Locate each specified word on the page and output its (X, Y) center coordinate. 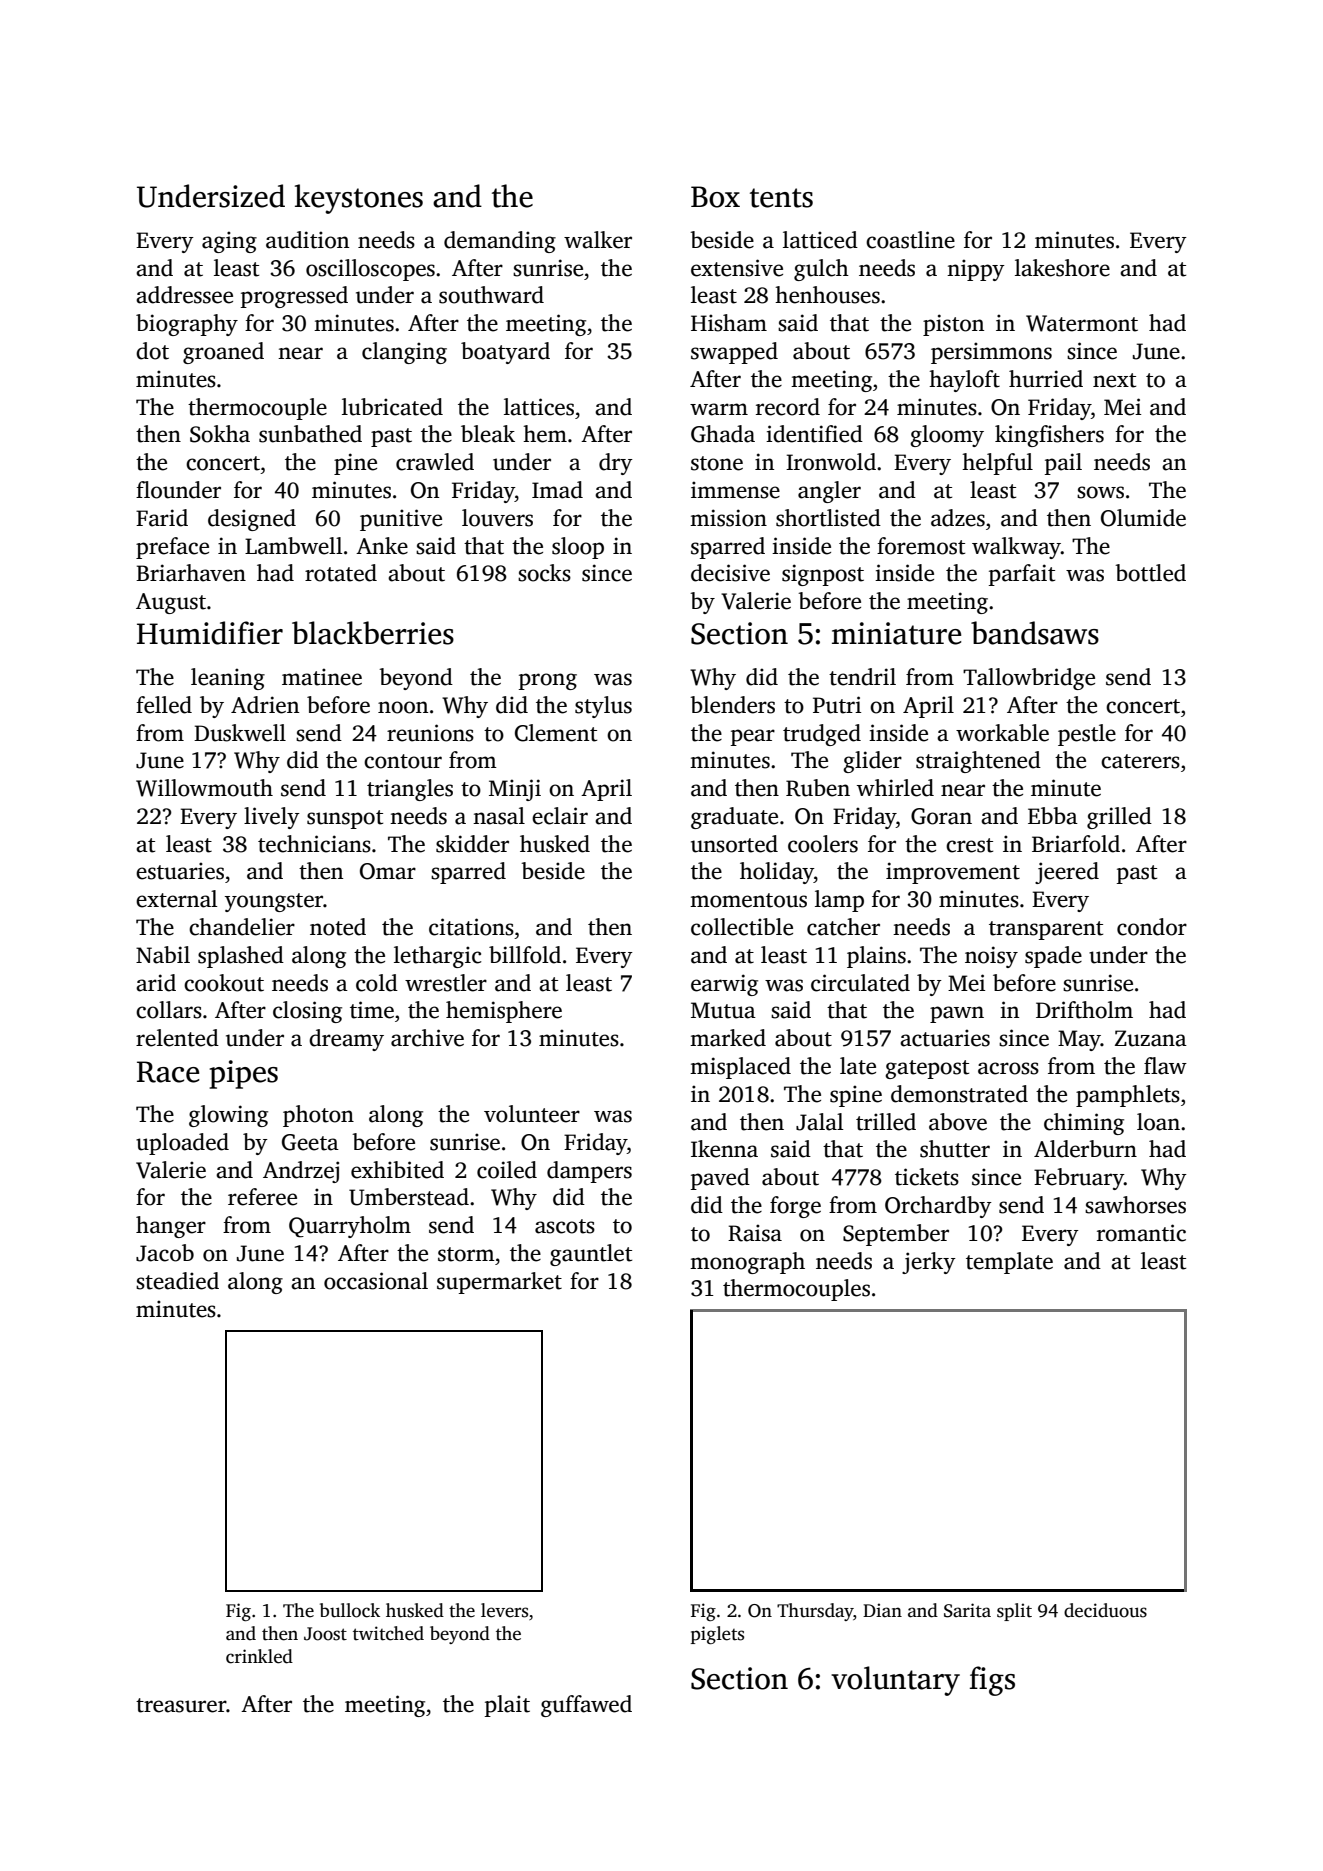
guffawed (586, 1706)
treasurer (181, 1705)
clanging (404, 353)
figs (992, 1681)
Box (715, 197)
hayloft (964, 381)
